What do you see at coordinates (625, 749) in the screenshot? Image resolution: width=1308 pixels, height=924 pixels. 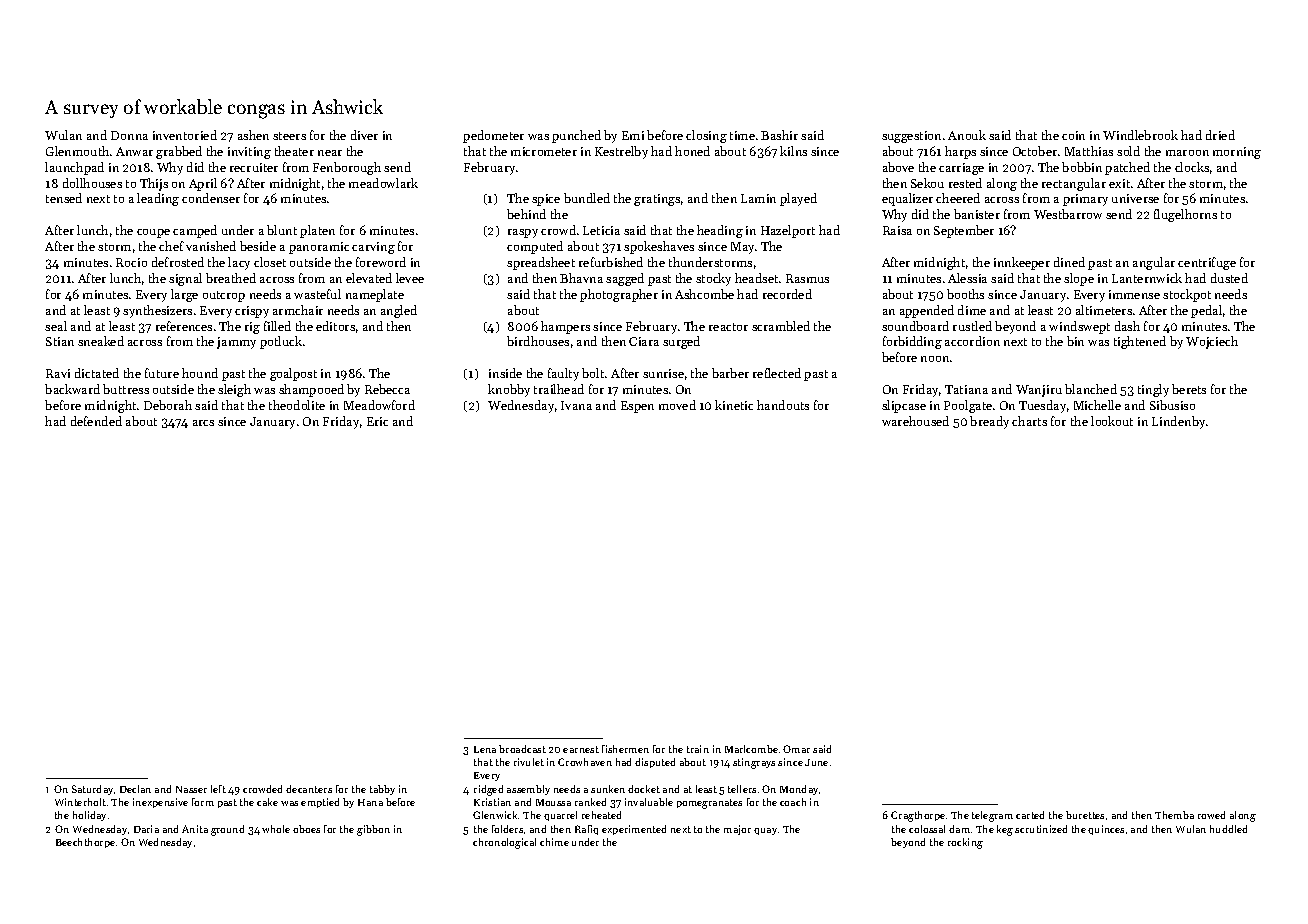 I see `fishermen` at bounding box center [625, 749].
